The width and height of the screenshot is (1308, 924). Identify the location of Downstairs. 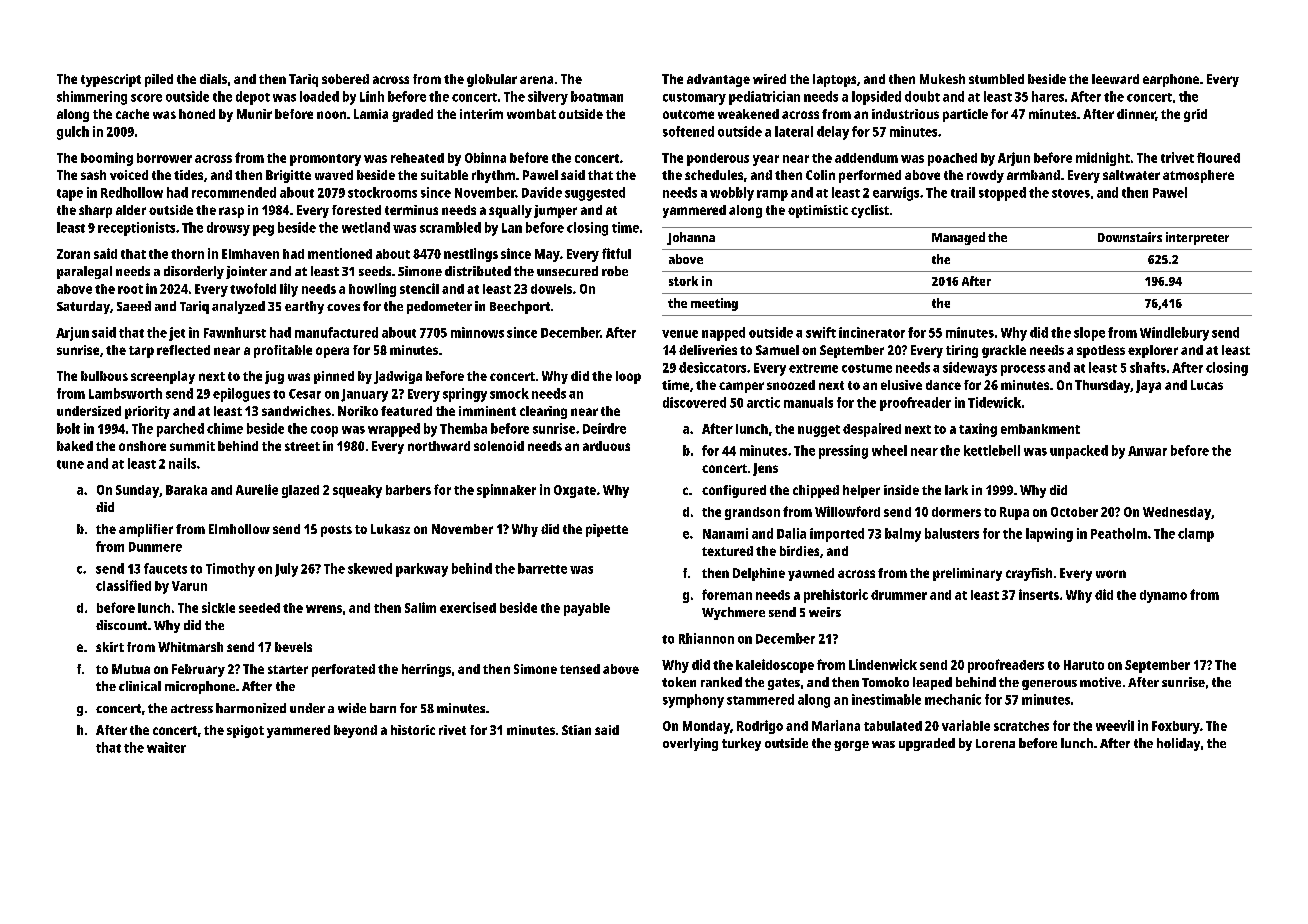
(1130, 237).
